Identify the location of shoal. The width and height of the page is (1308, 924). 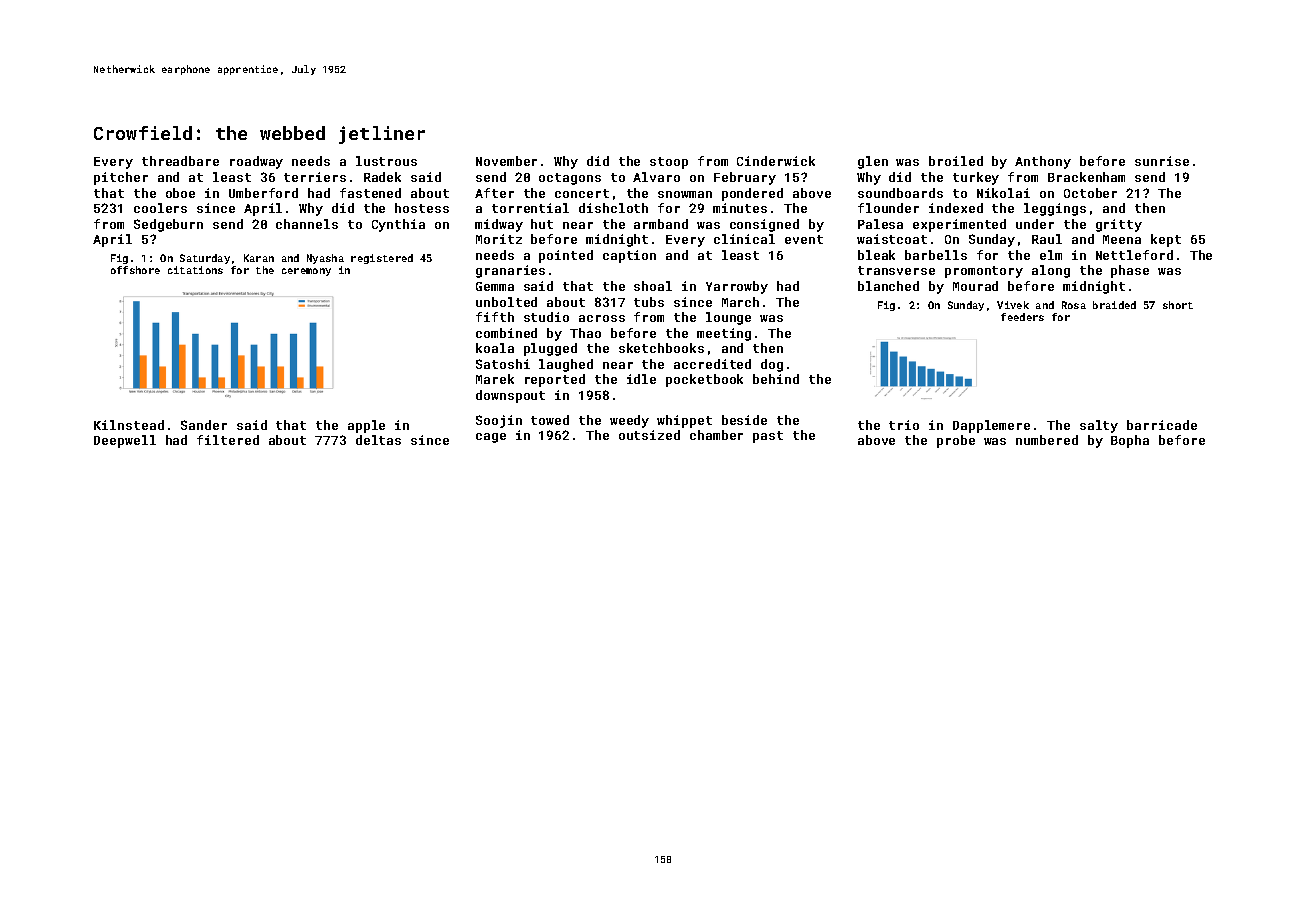
(653, 286).
